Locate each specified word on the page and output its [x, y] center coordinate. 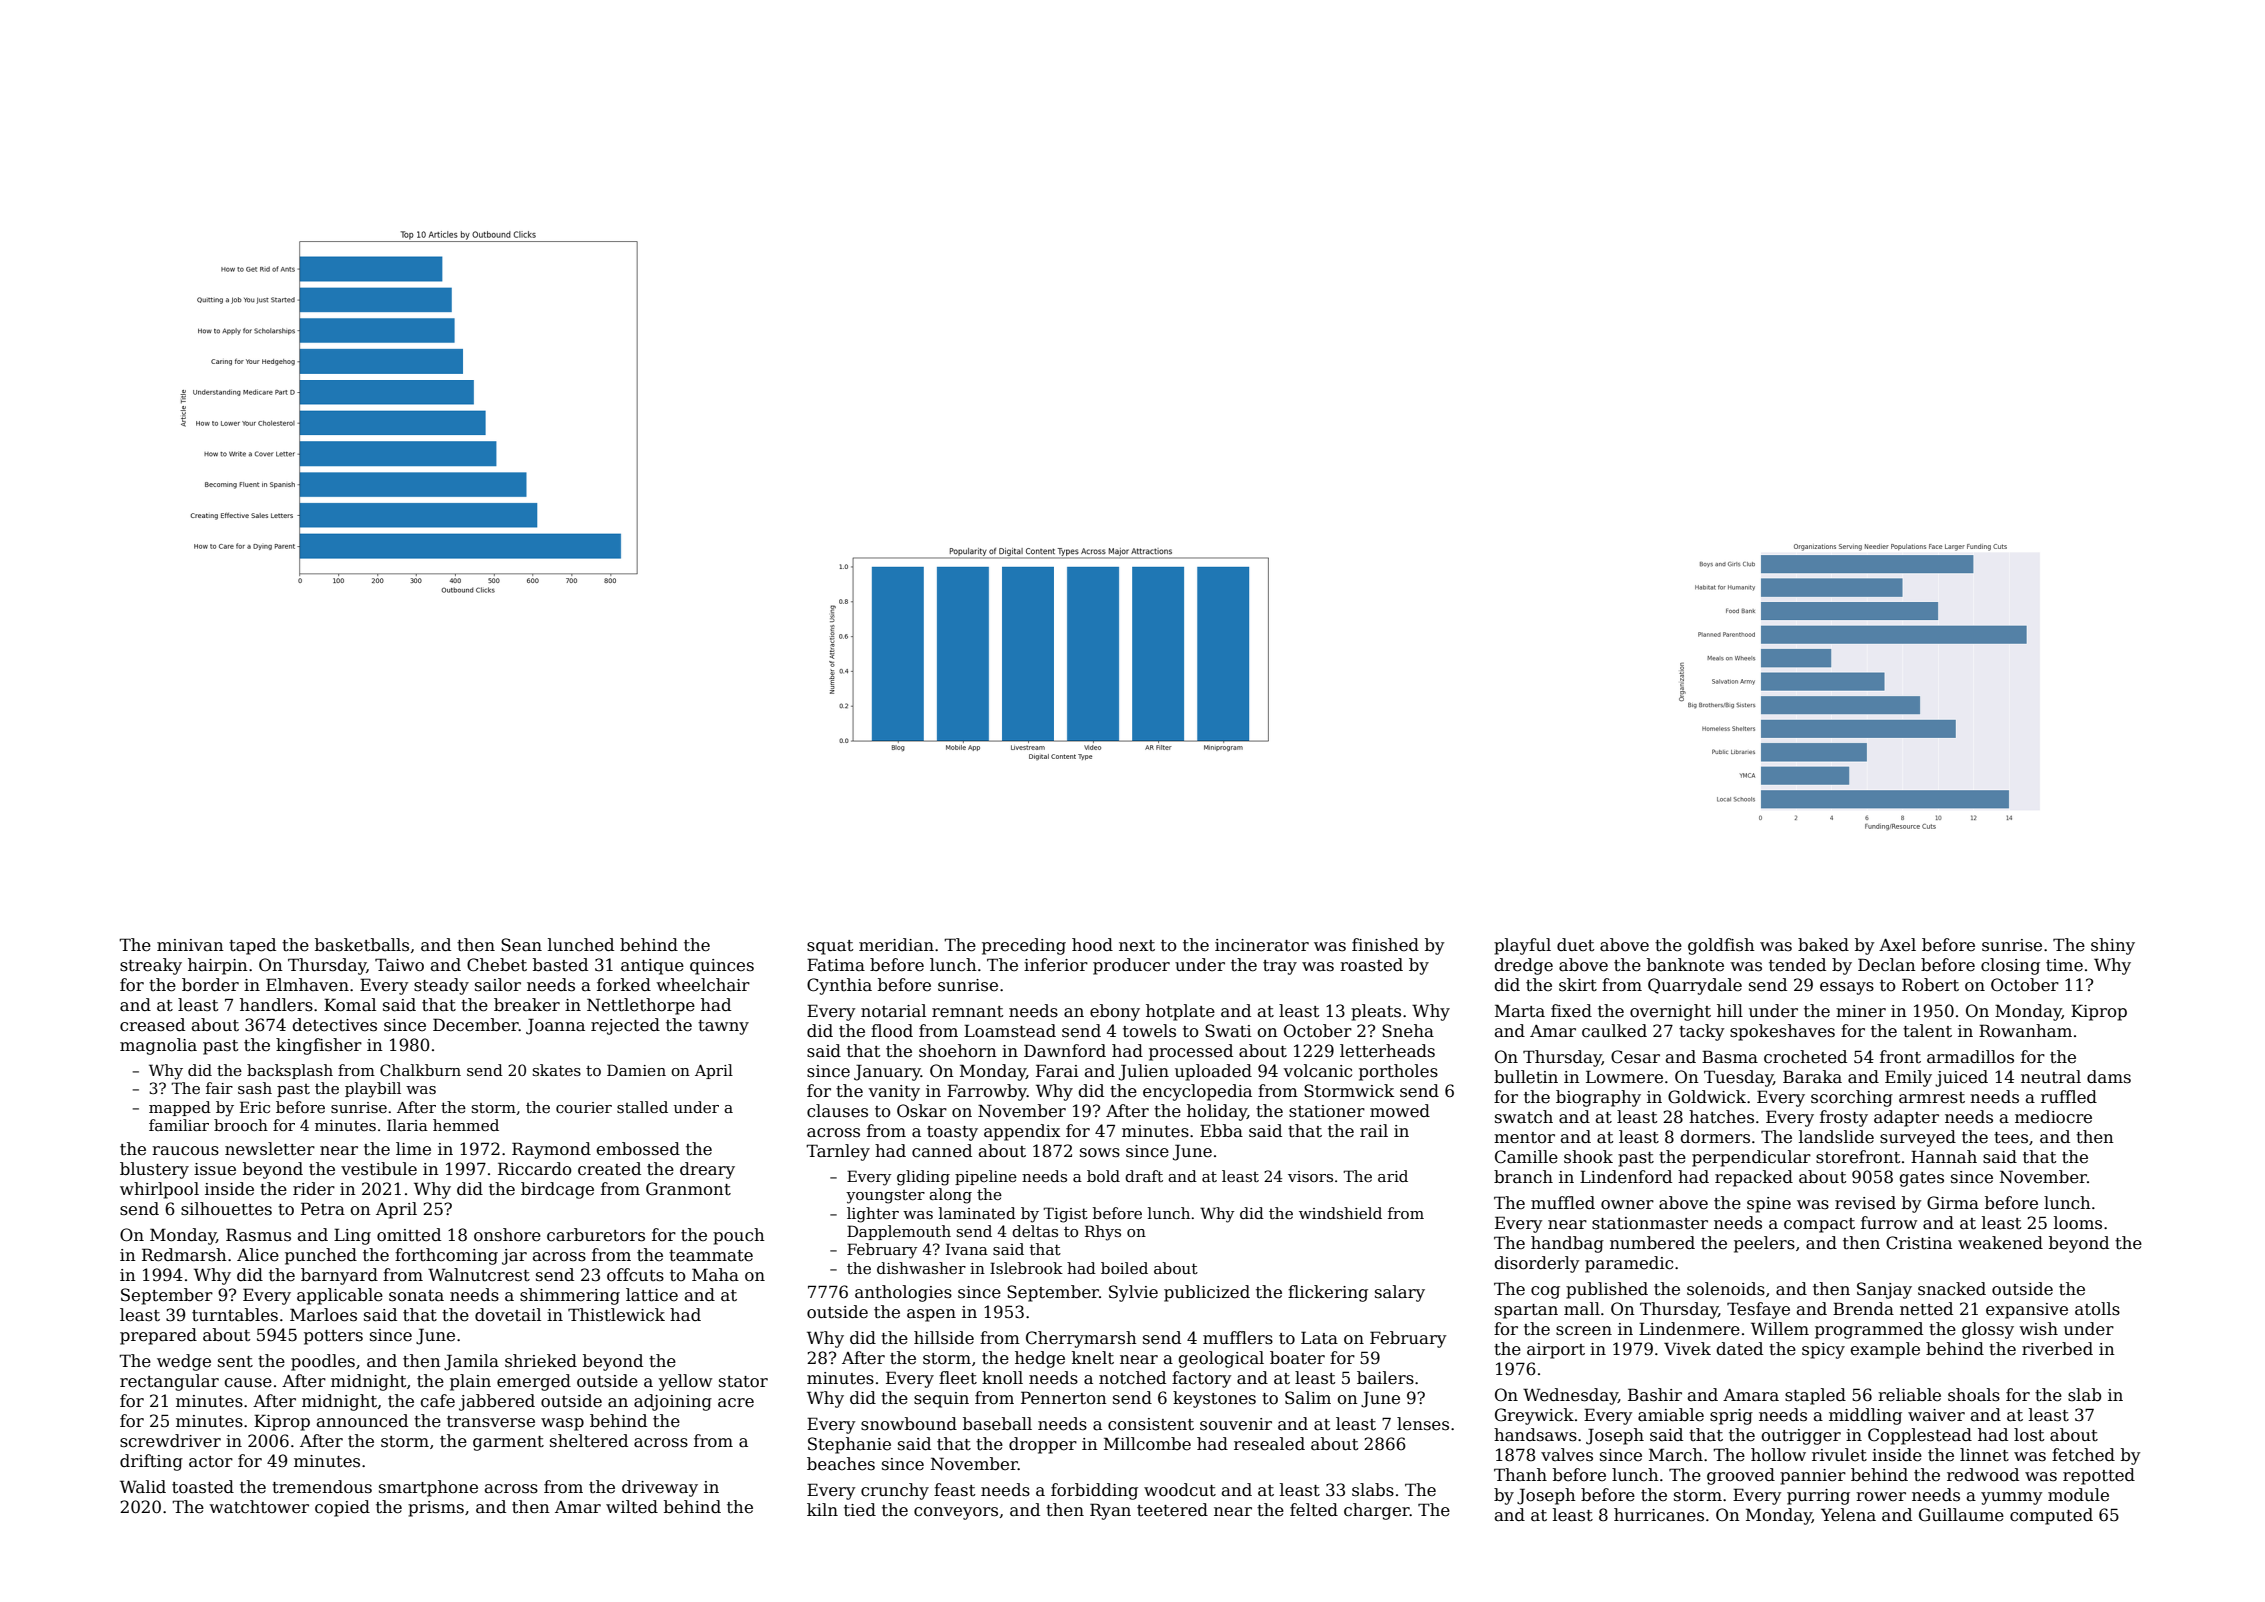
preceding [1024, 946]
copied [342, 1508]
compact [1819, 1225]
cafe [437, 1401]
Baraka [1812, 1077]
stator [743, 1382]
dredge [1523, 966]
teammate [711, 1256]
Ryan [1110, 1511]
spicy [1823, 1351]
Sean [521, 945]
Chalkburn [420, 1070]
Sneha [1408, 1031]
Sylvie [1133, 1293]
